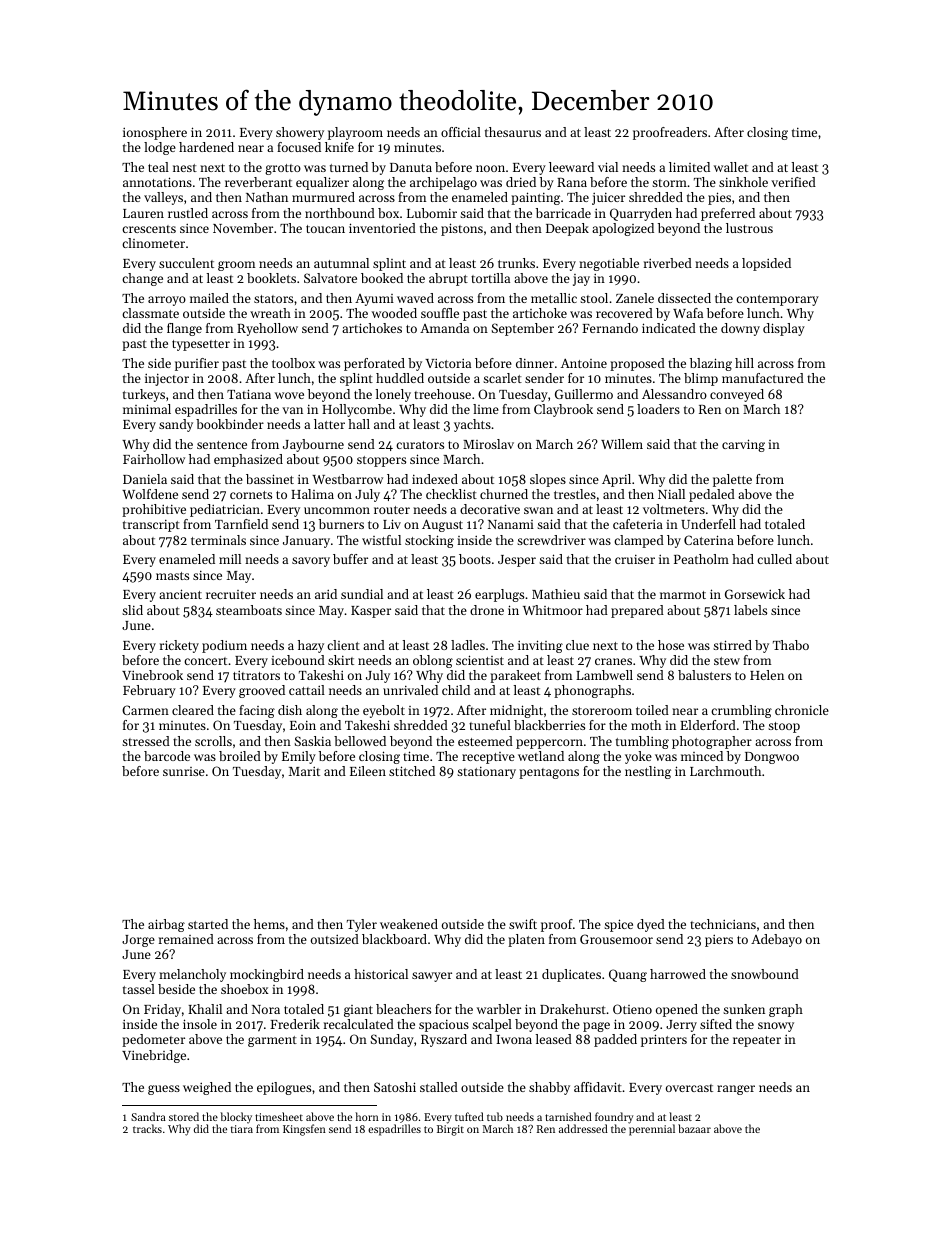  I want to click on mill, so click(230, 559).
